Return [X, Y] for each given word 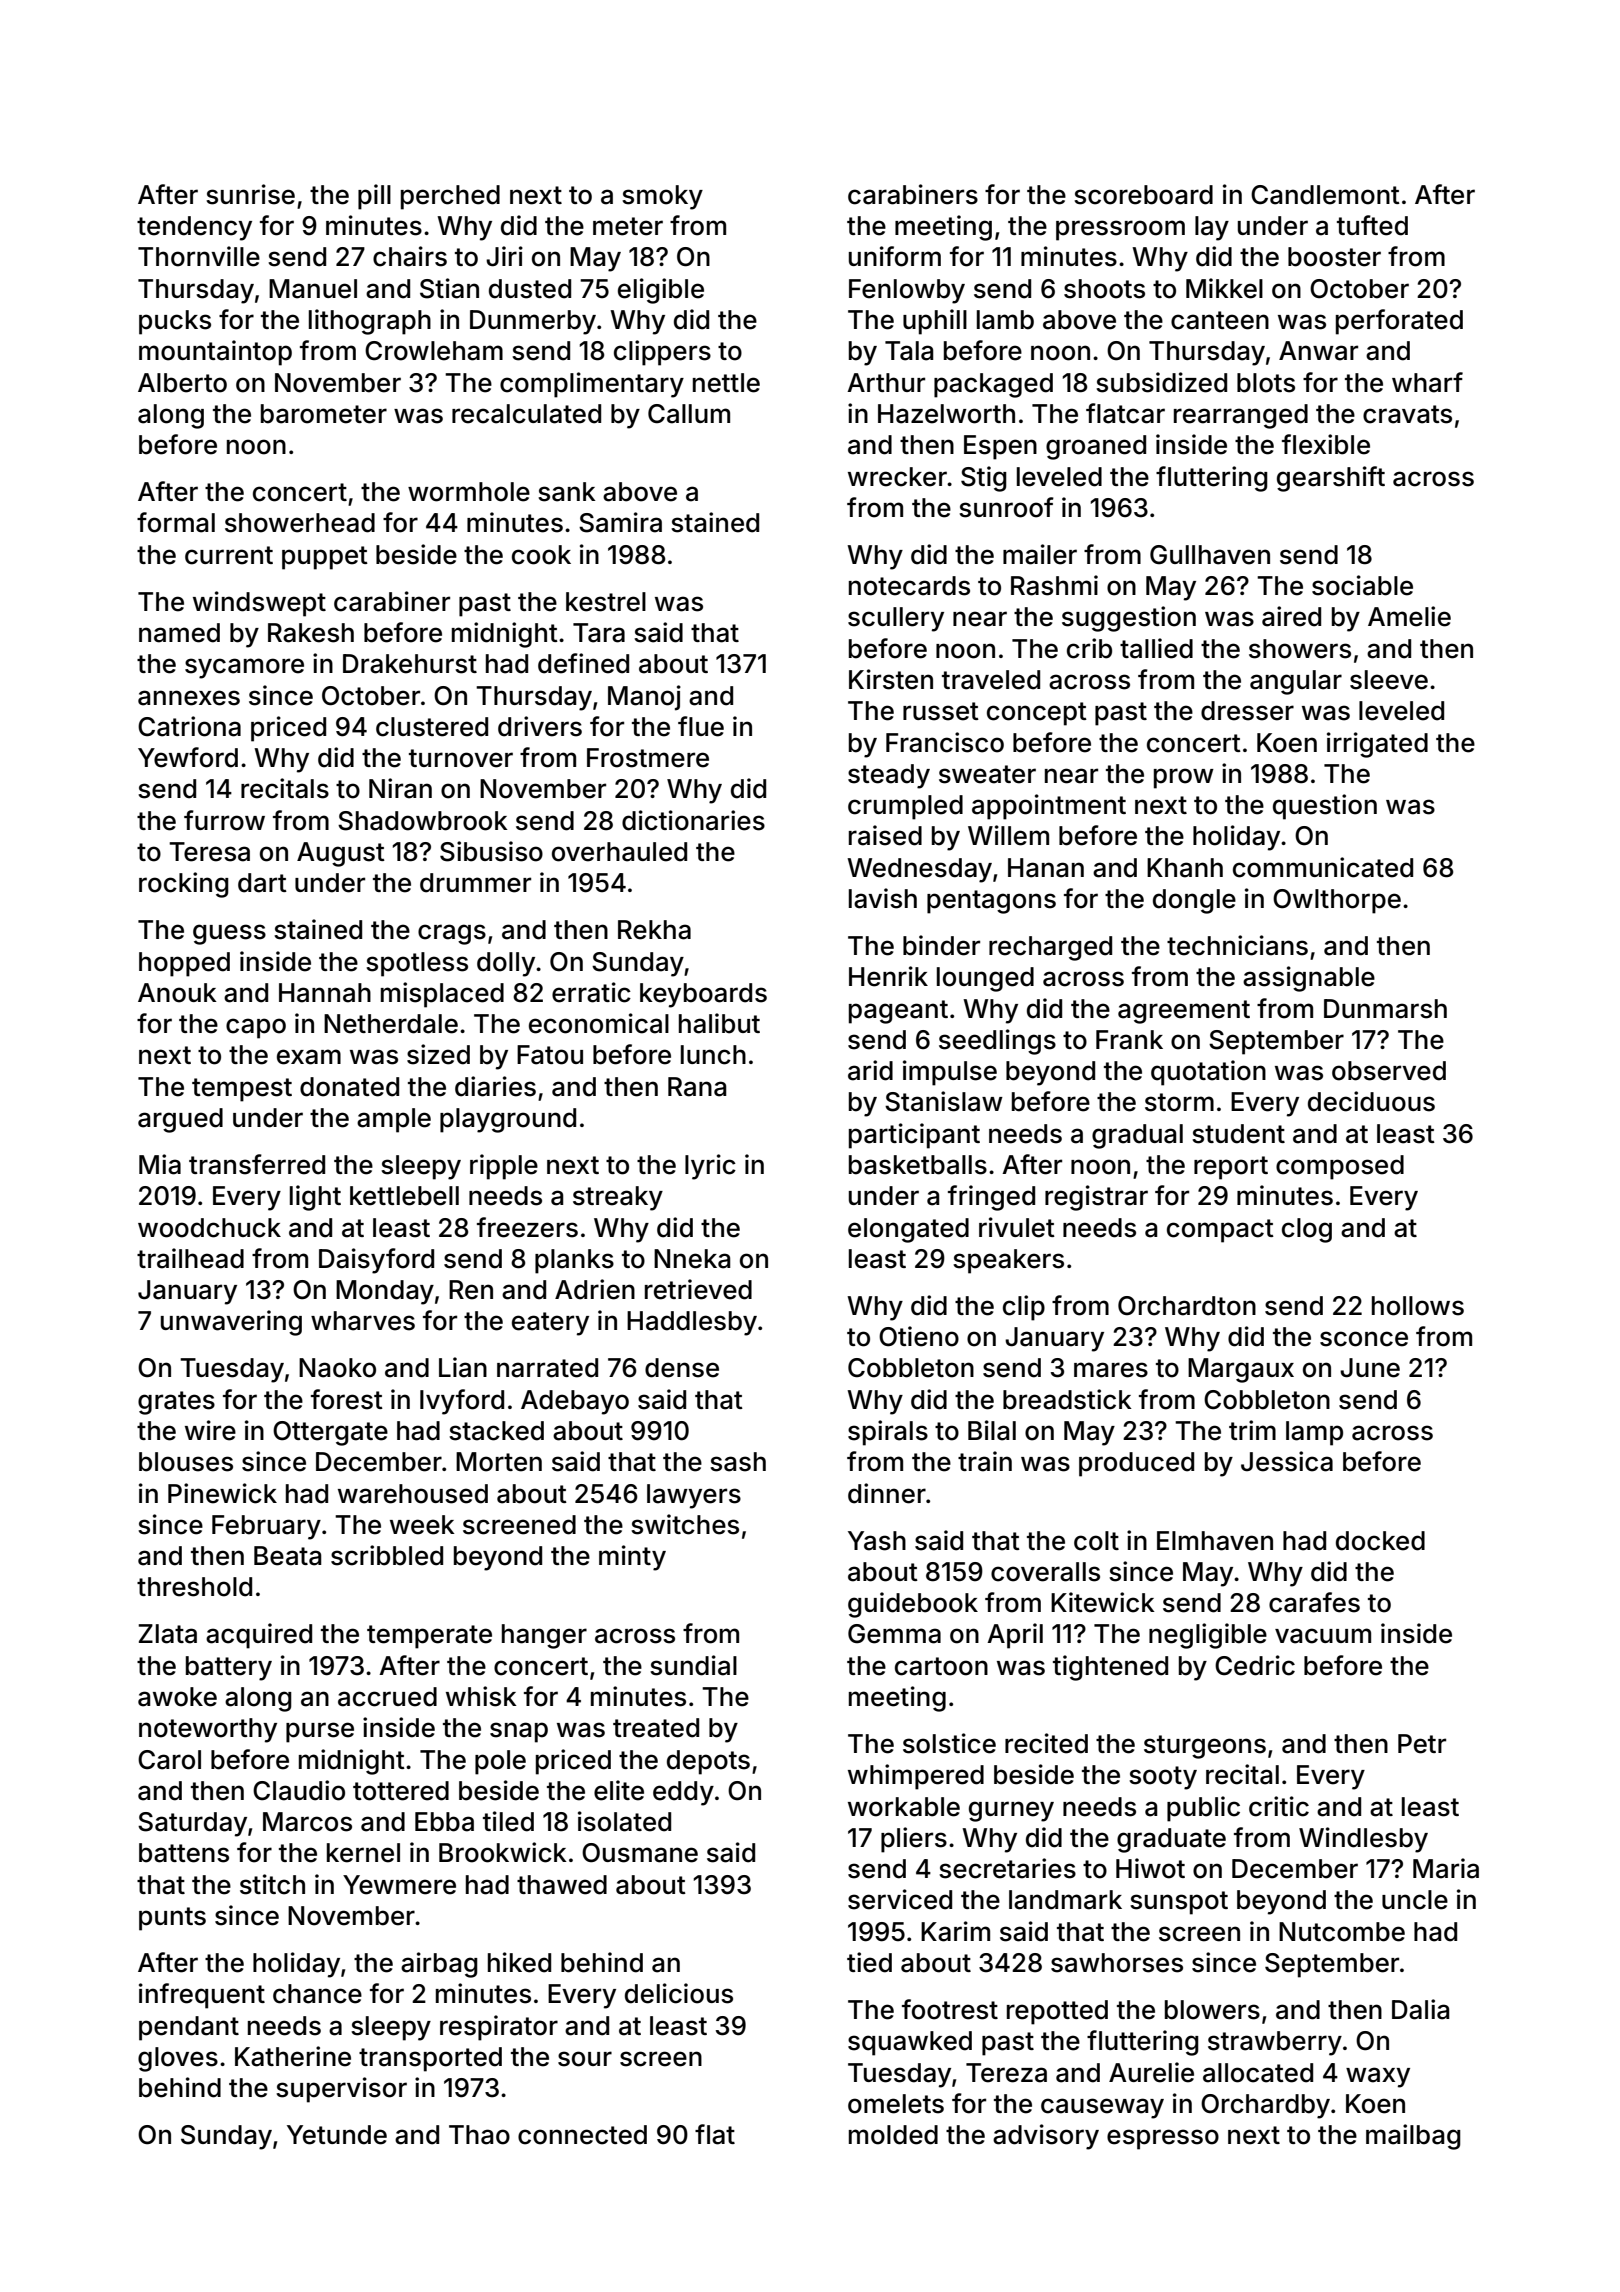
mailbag [1413, 2137]
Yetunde [337, 2135]
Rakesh [311, 633]
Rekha [654, 930]
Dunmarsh [1385, 1009]
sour [585, 2059]
